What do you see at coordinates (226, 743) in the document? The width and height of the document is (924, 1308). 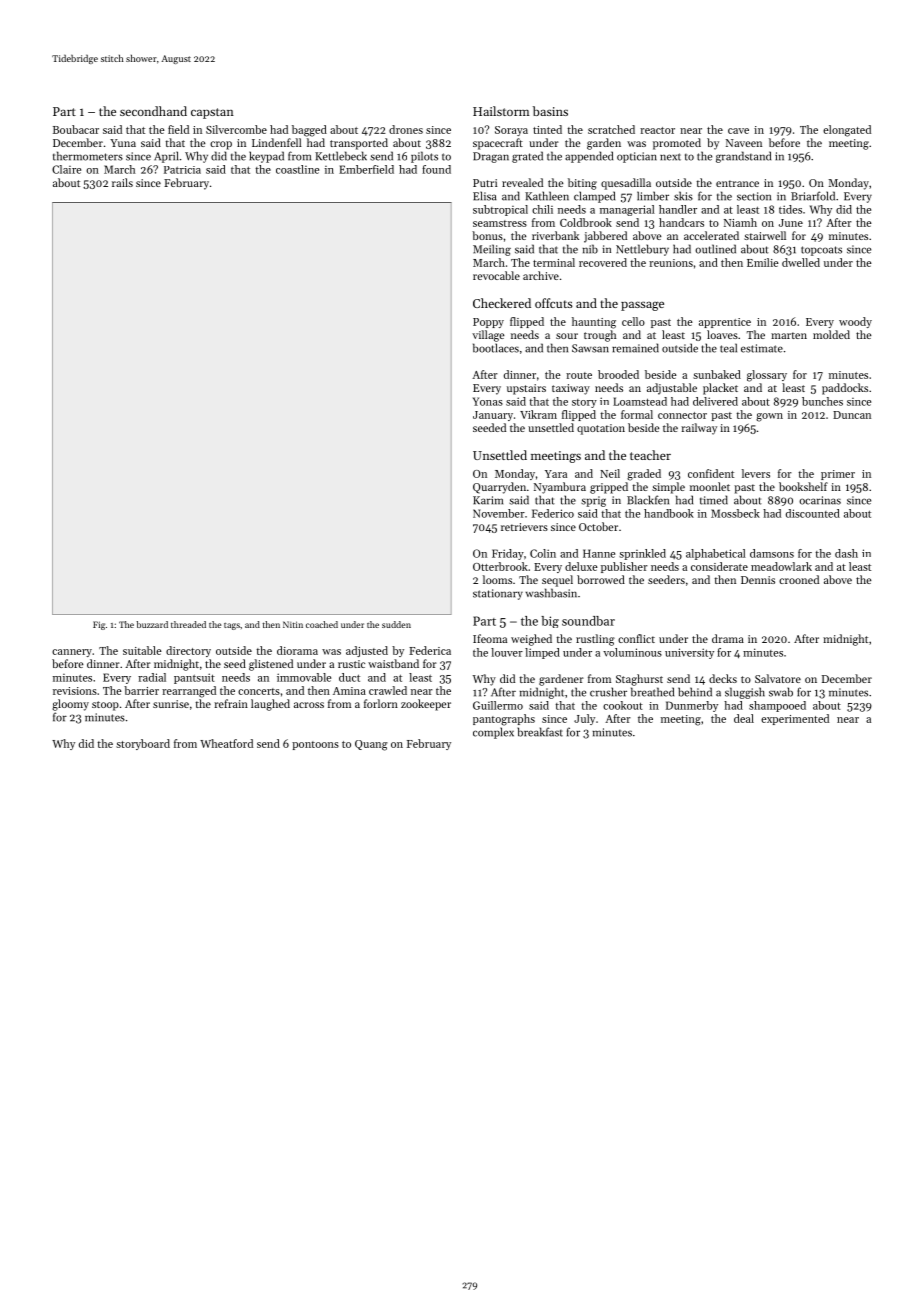 I see `Wheatford` at bounding box center [226, 743].
